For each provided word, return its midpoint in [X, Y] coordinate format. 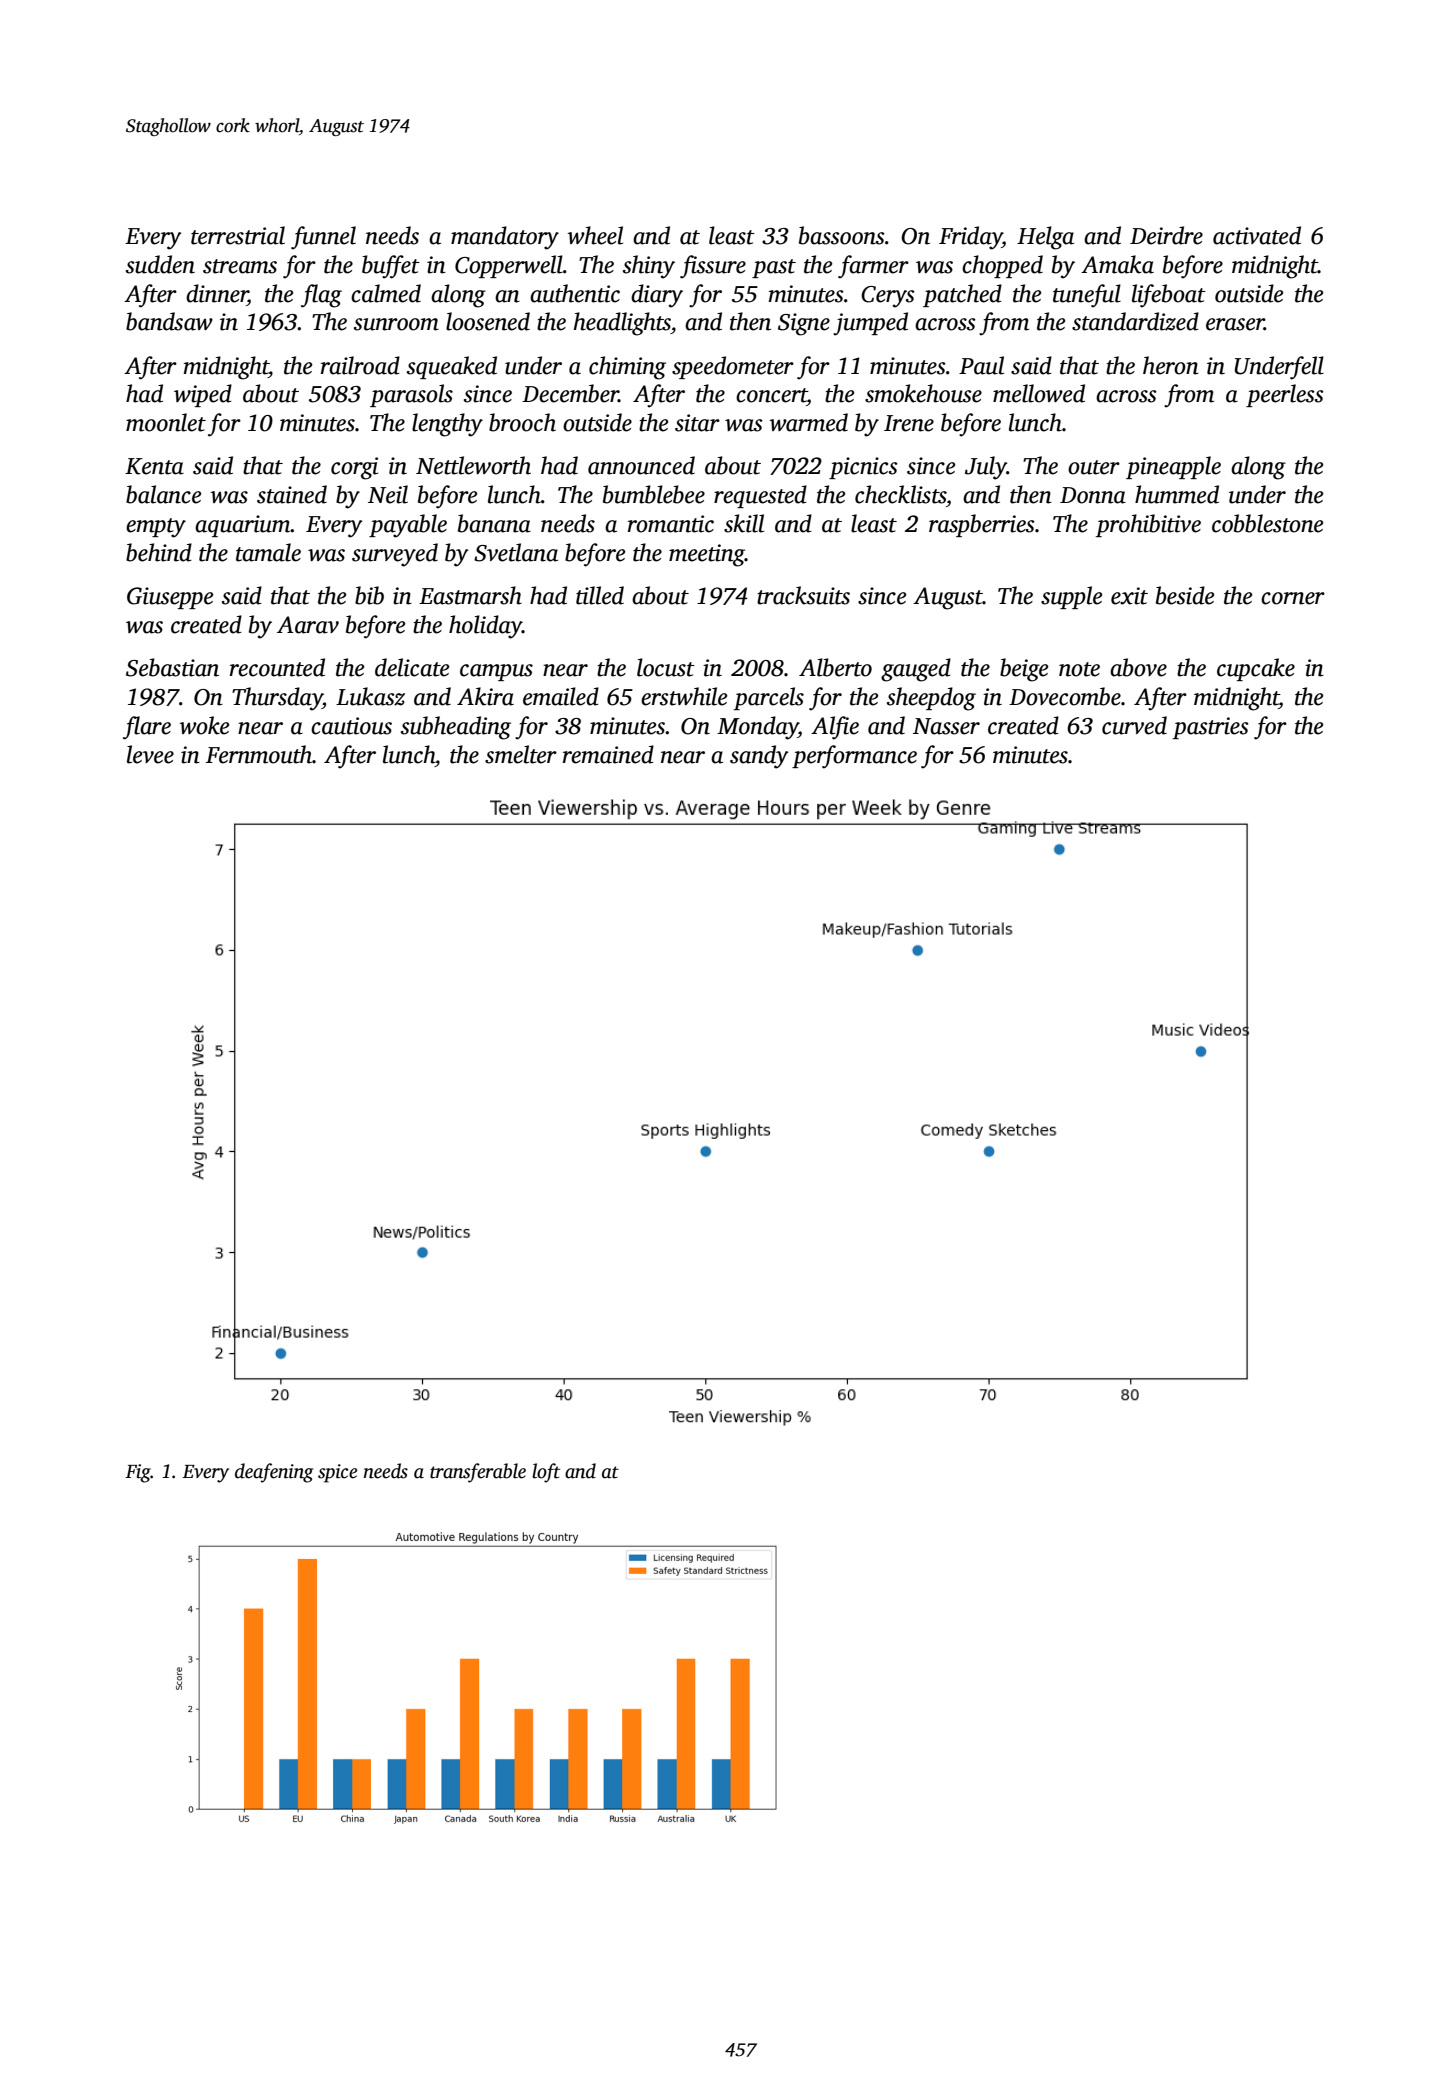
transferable [478, 1473]
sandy [759, 757]
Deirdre [1166, 235]
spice [337, 1473]
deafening [274, 1473]
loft [546, 1473]
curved [1134, 725]
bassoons [842, 235]
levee [150, 754]
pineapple [1173, 467]
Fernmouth [259, 754]
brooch [522, 422]
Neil [388, 494]
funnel [323, 238]
